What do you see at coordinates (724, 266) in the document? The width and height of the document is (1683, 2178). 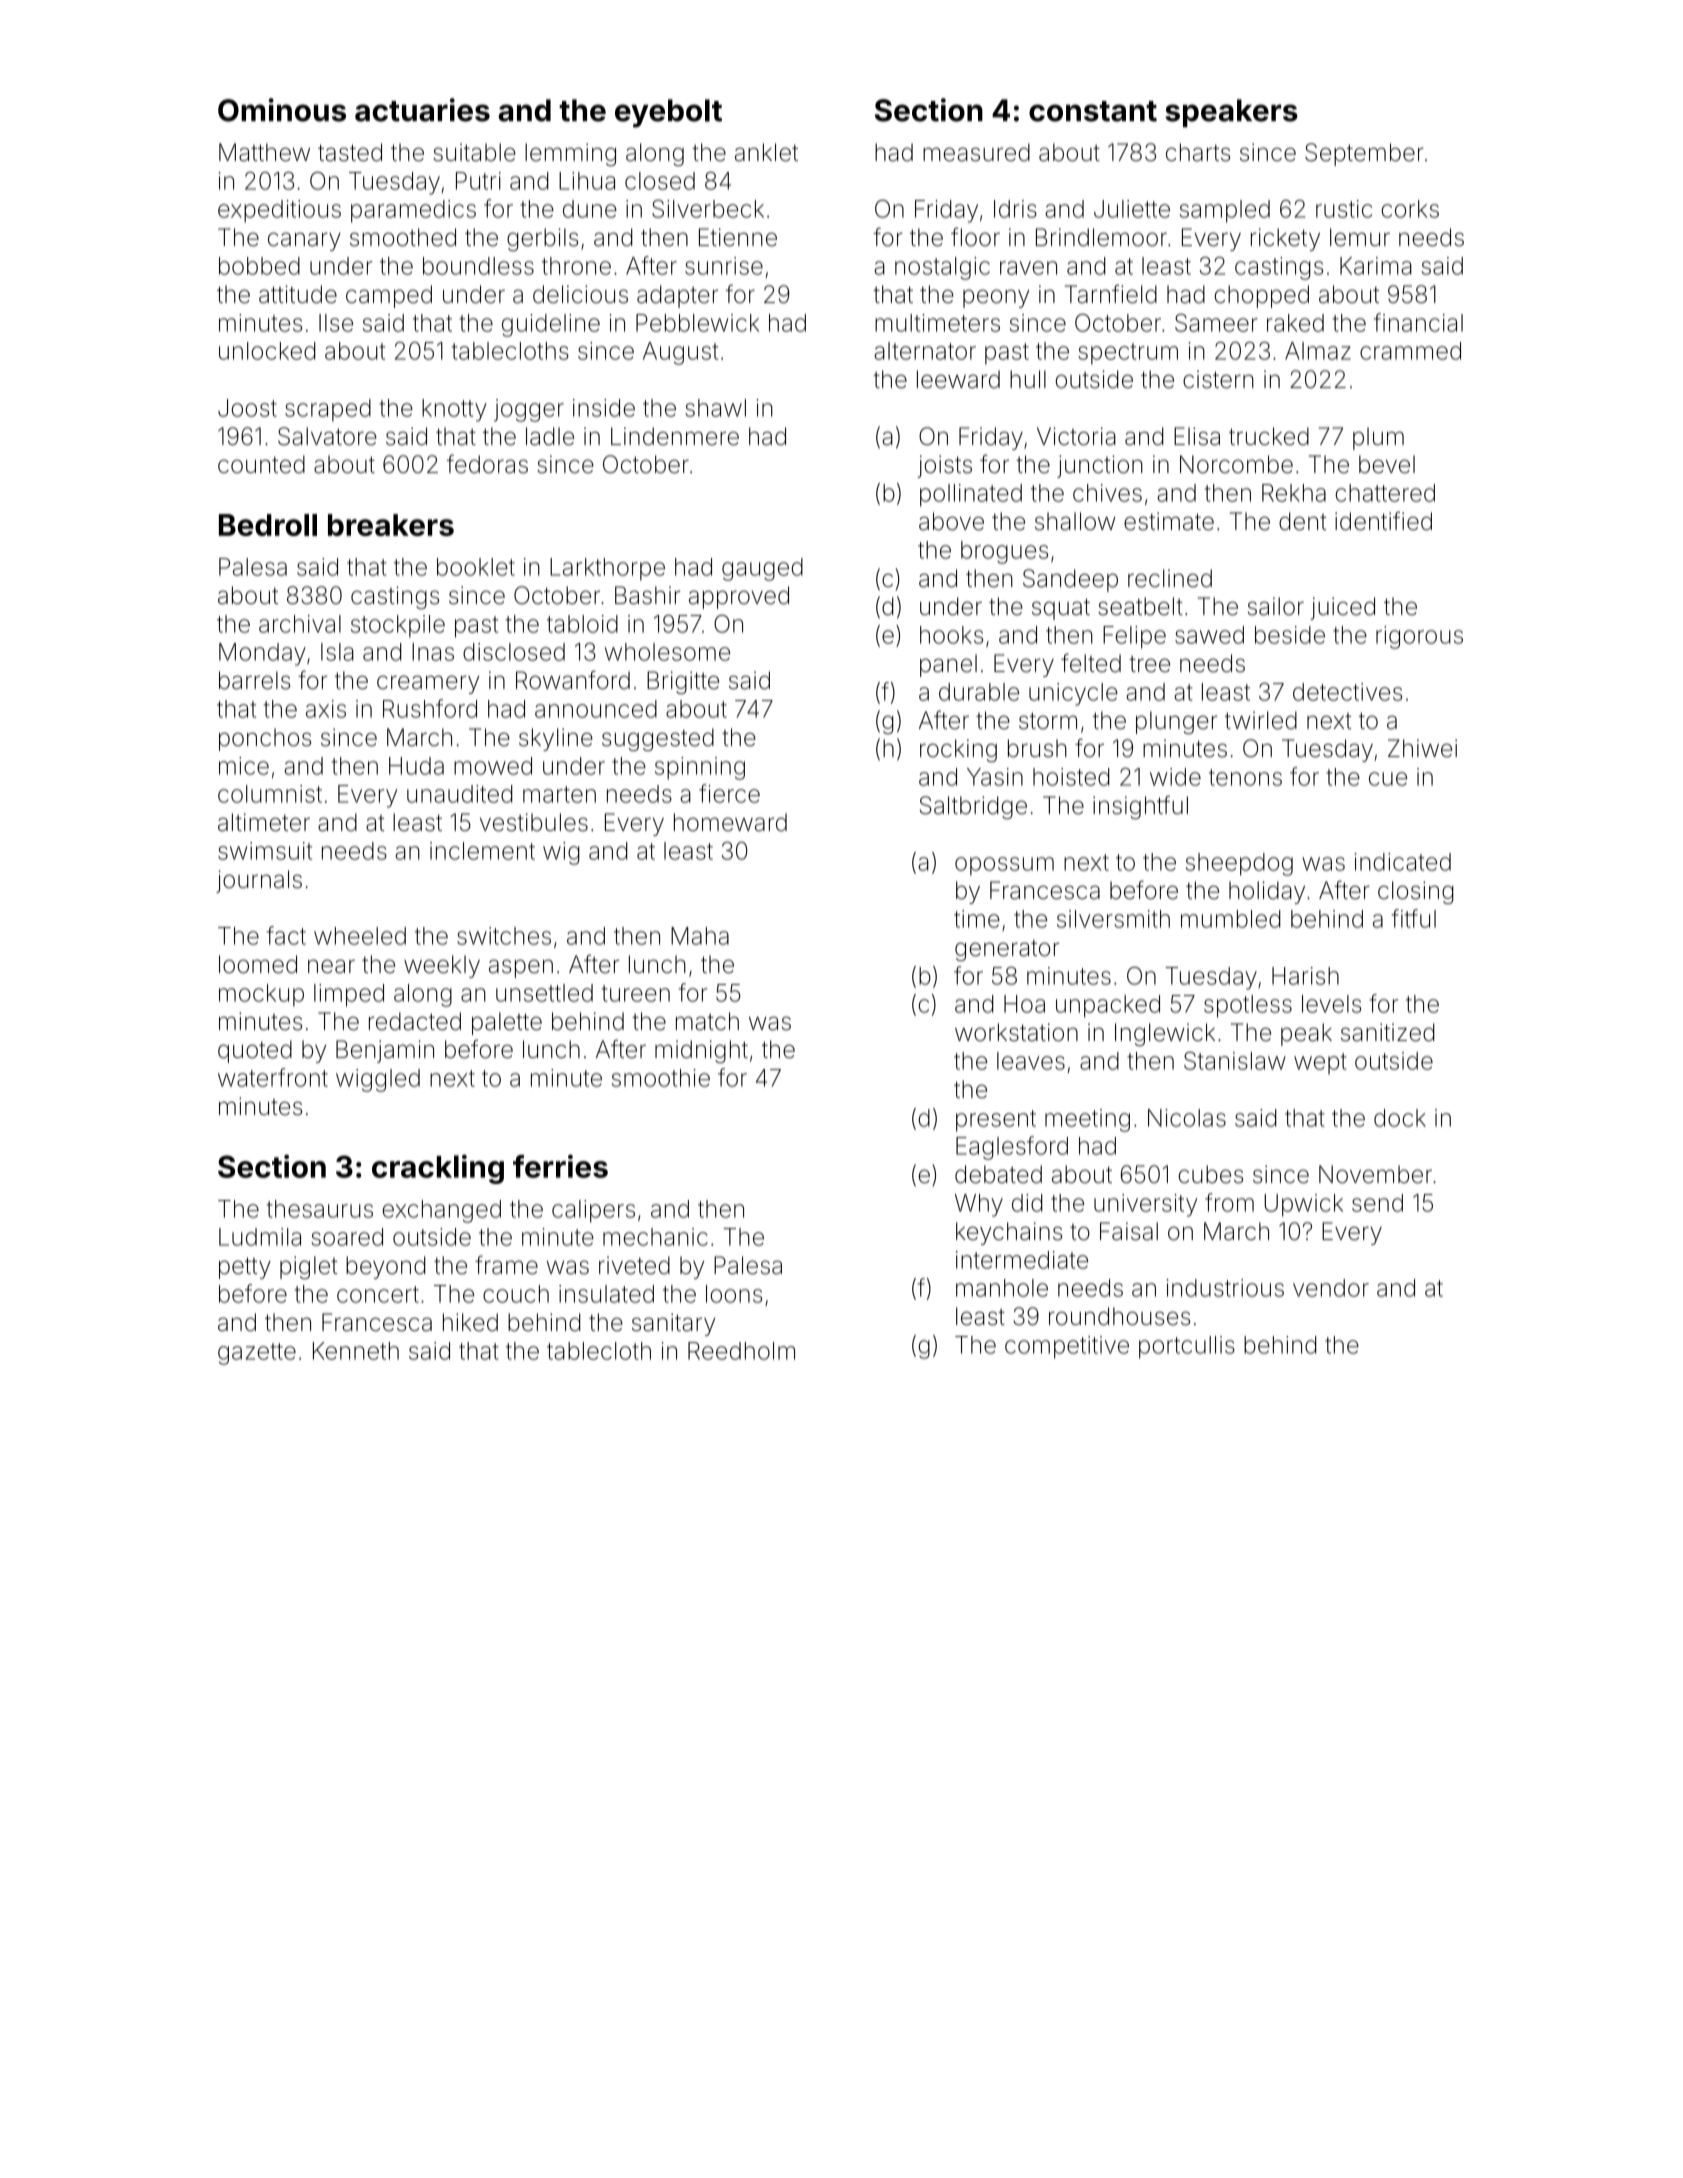 I see `sunrise` at bounding box center [724, 266].
